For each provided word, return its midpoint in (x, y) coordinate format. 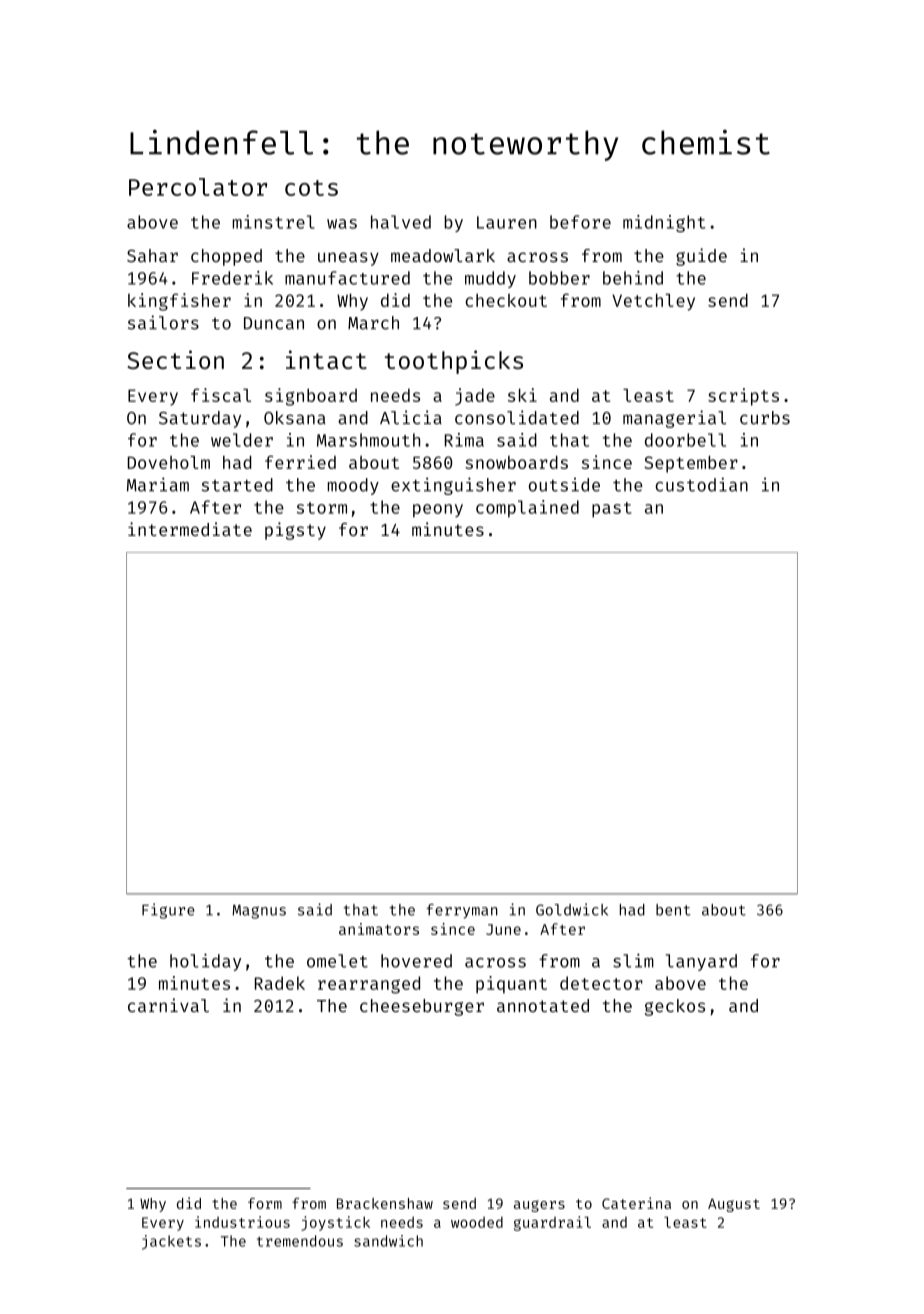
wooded (477, 1222)
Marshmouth (368, 440)
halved (401, 222)
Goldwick (572, 909)
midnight (664, 223)
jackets (171, 1242)
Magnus (259, 911)
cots (311, 188)
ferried (300, 462)
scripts (743, 397)
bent (673, 910)
